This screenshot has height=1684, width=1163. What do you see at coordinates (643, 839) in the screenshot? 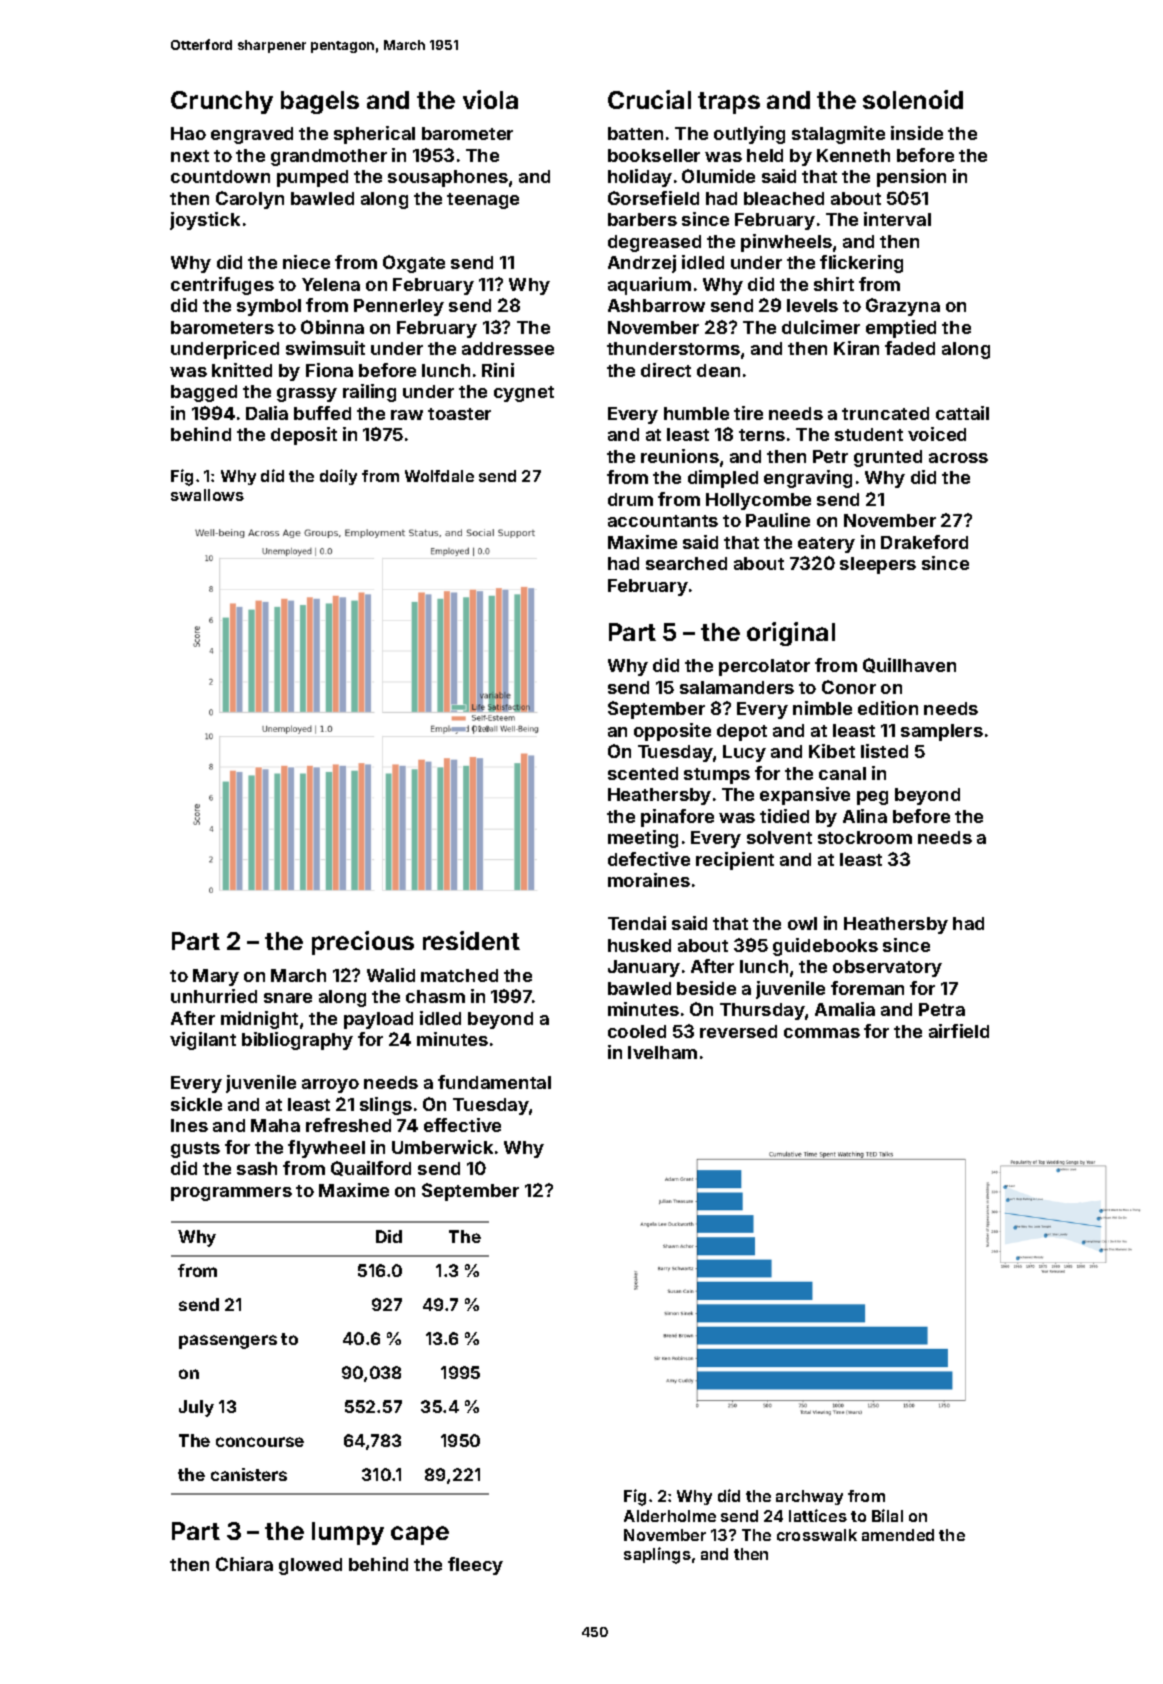
I see `meeting` at bounding box center [643, 839].
